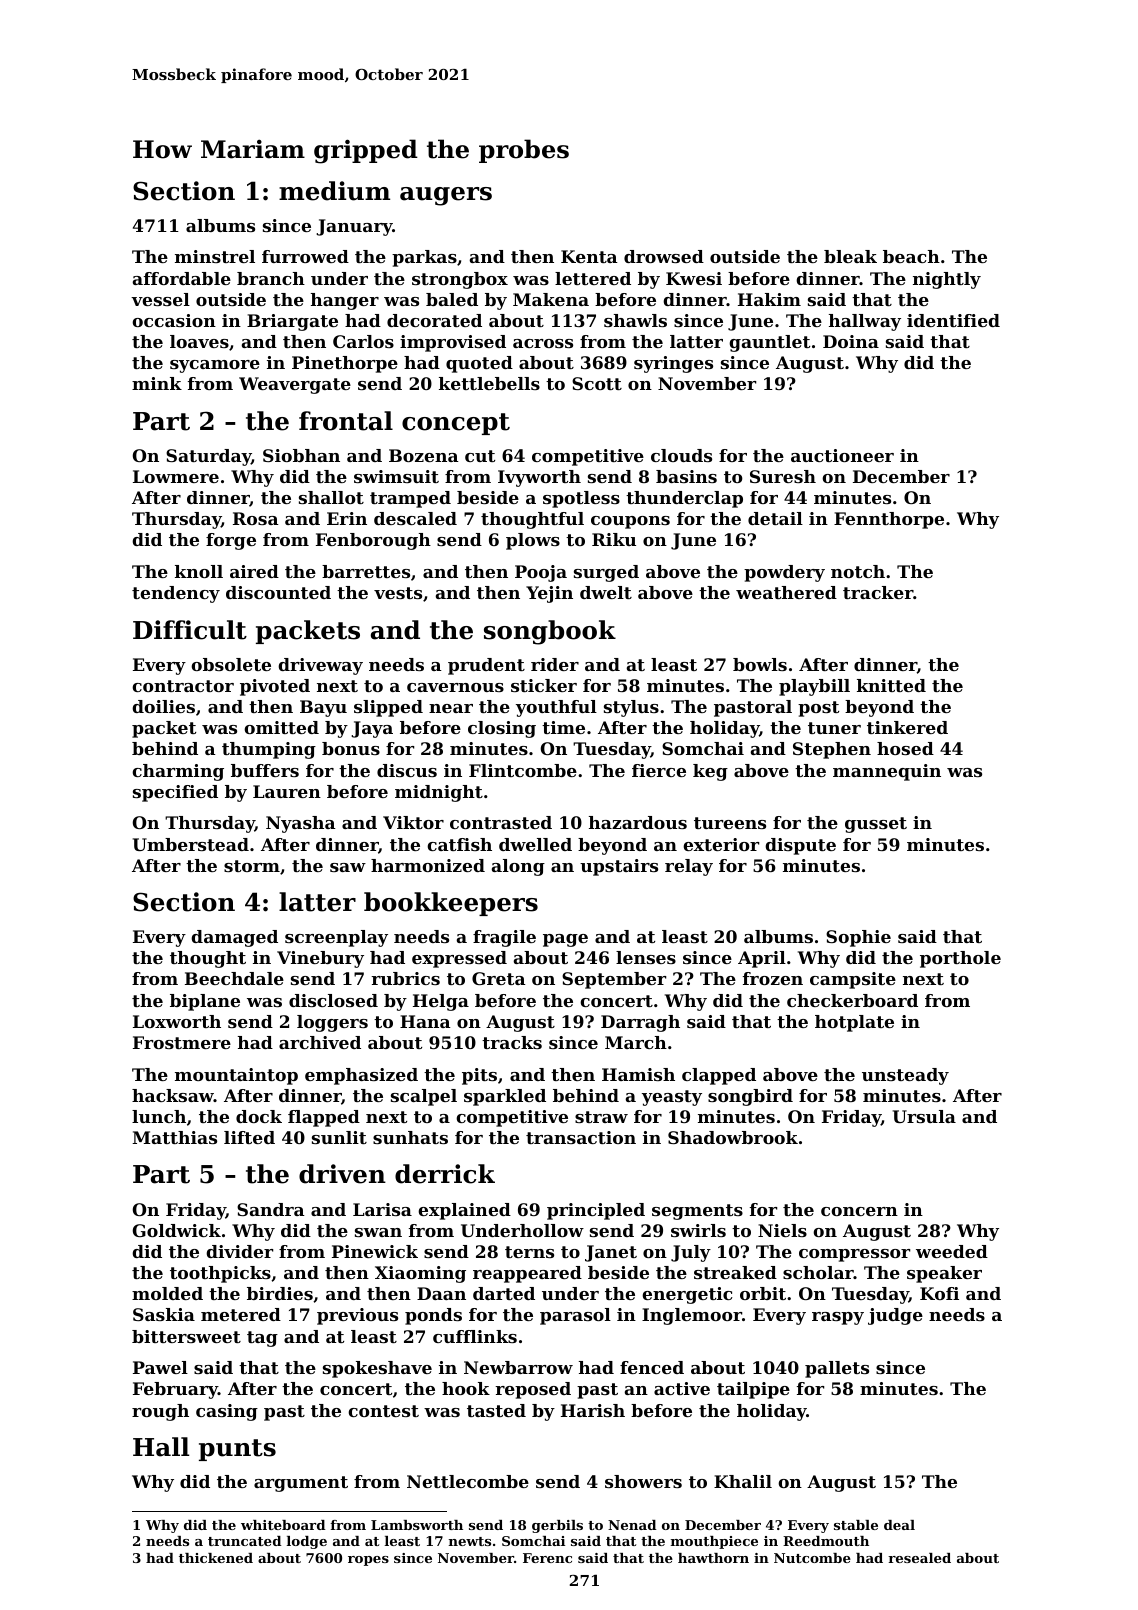 The image size is (1138, 1610). Describe the element at coordinates (216, 1558) in the screenshot. I see `thickened` at that location.
